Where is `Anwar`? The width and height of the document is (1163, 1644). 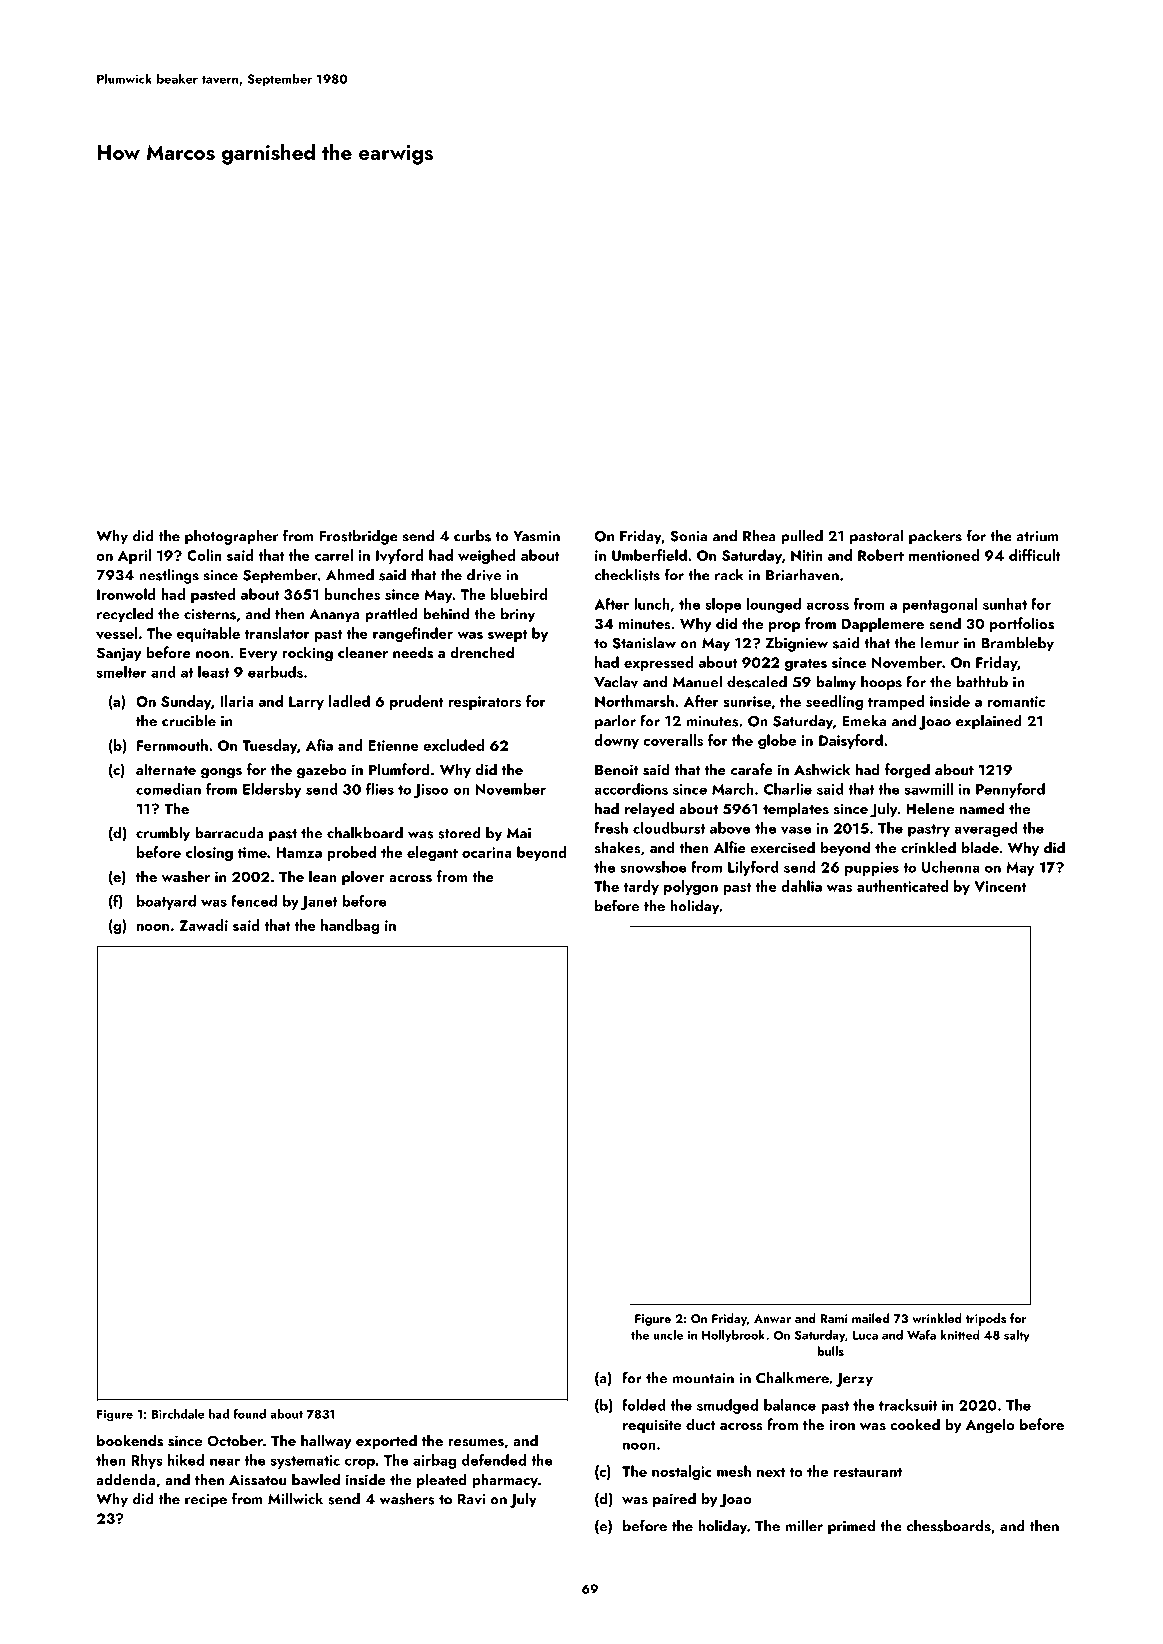 Anwar is located at coordinates (772, 1318).
